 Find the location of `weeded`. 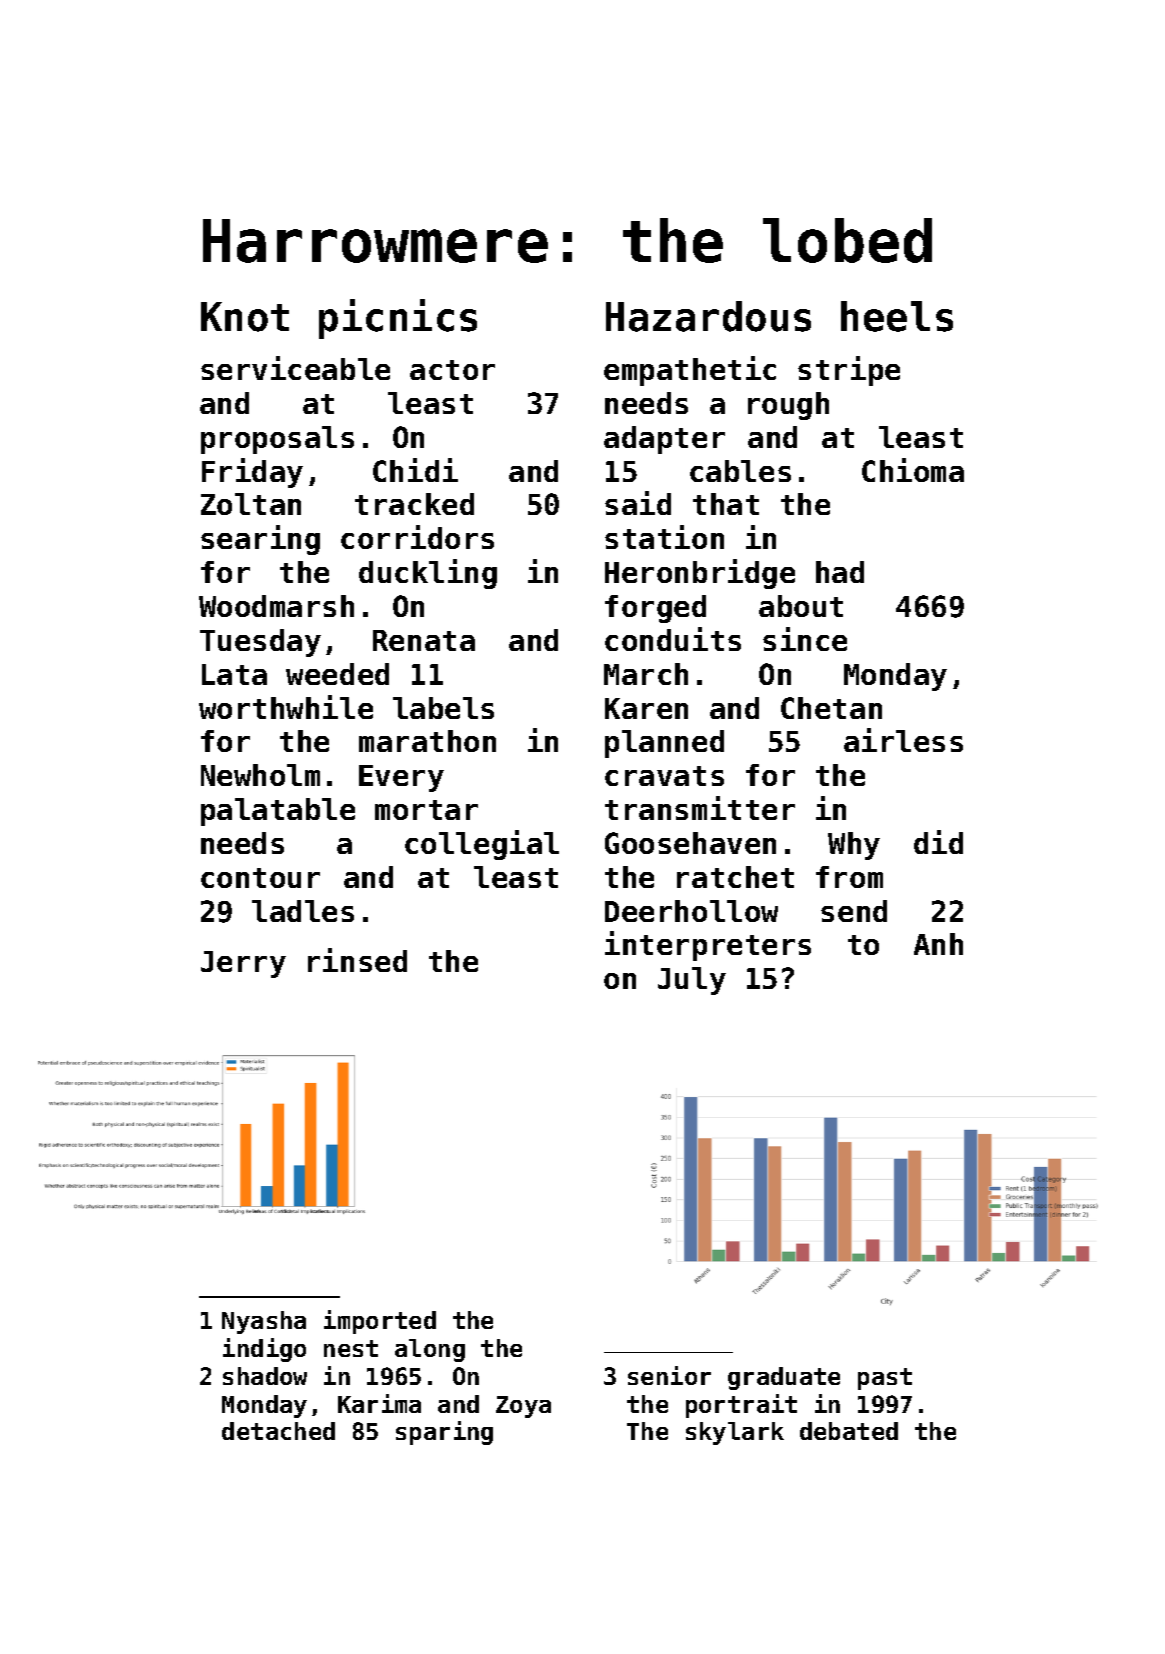

weeded is located at coordinates (337, 674).
